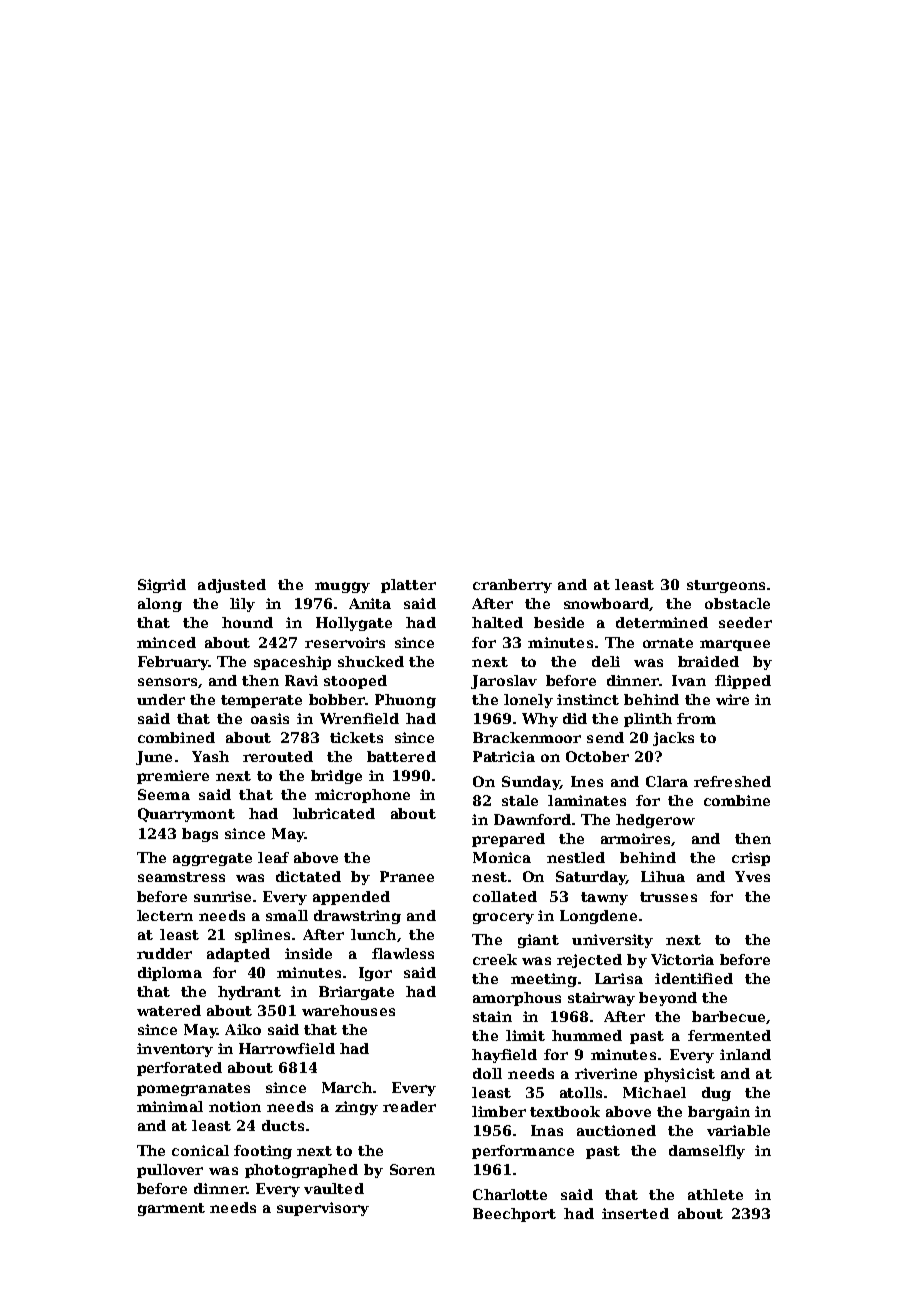  Describe the element at coordinates (743, 682) in the screenshot. I see `flipped` at that location.
